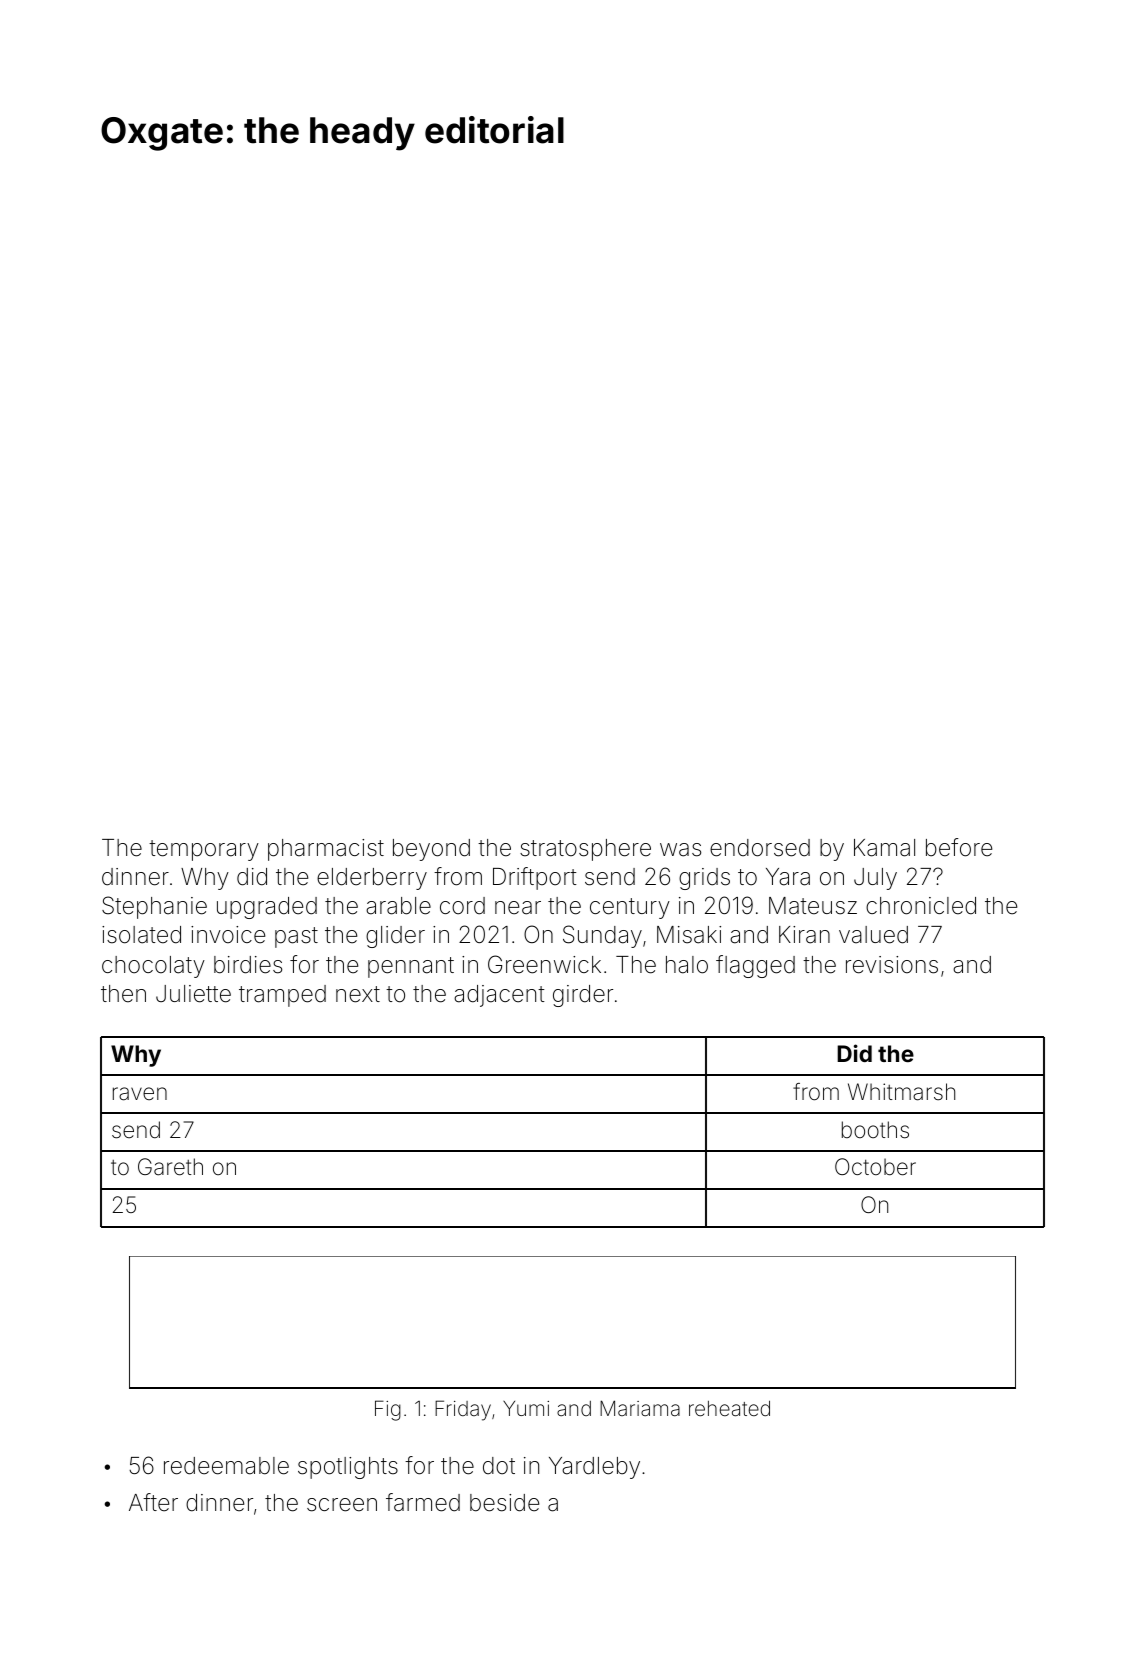 Image resolution: width=1145 pixels, height=1659 pixels. I want to click on Gareth, so click(170, 1167).
